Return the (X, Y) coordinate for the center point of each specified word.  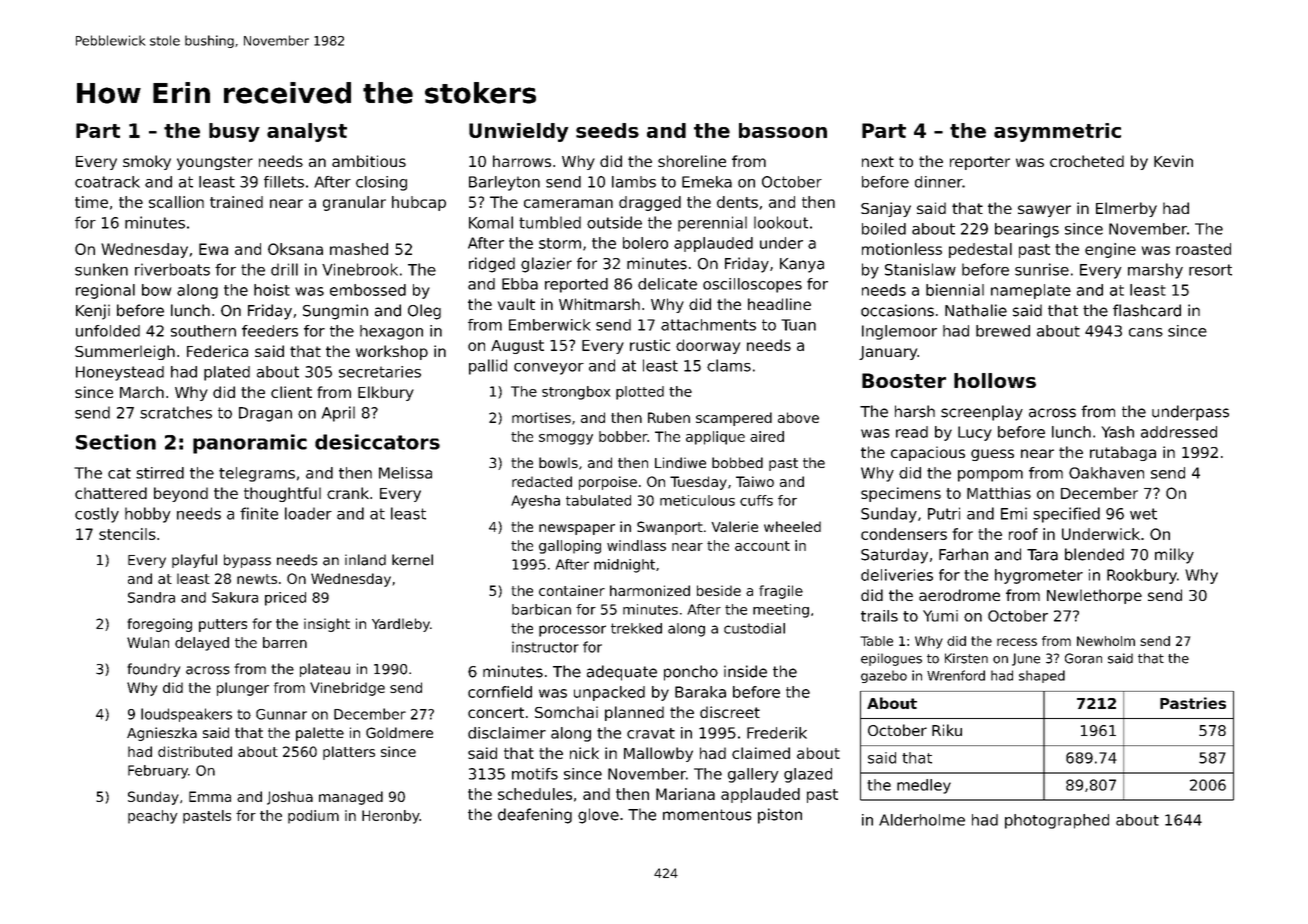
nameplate (1031, 291)
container (572, 590)
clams (729, 365)
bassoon (783, 130)
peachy (153, 817)
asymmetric (1057, 132)
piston (780, 816)
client (291, 392)
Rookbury (1142, 576)
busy (234, 132)
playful (194, 561)
